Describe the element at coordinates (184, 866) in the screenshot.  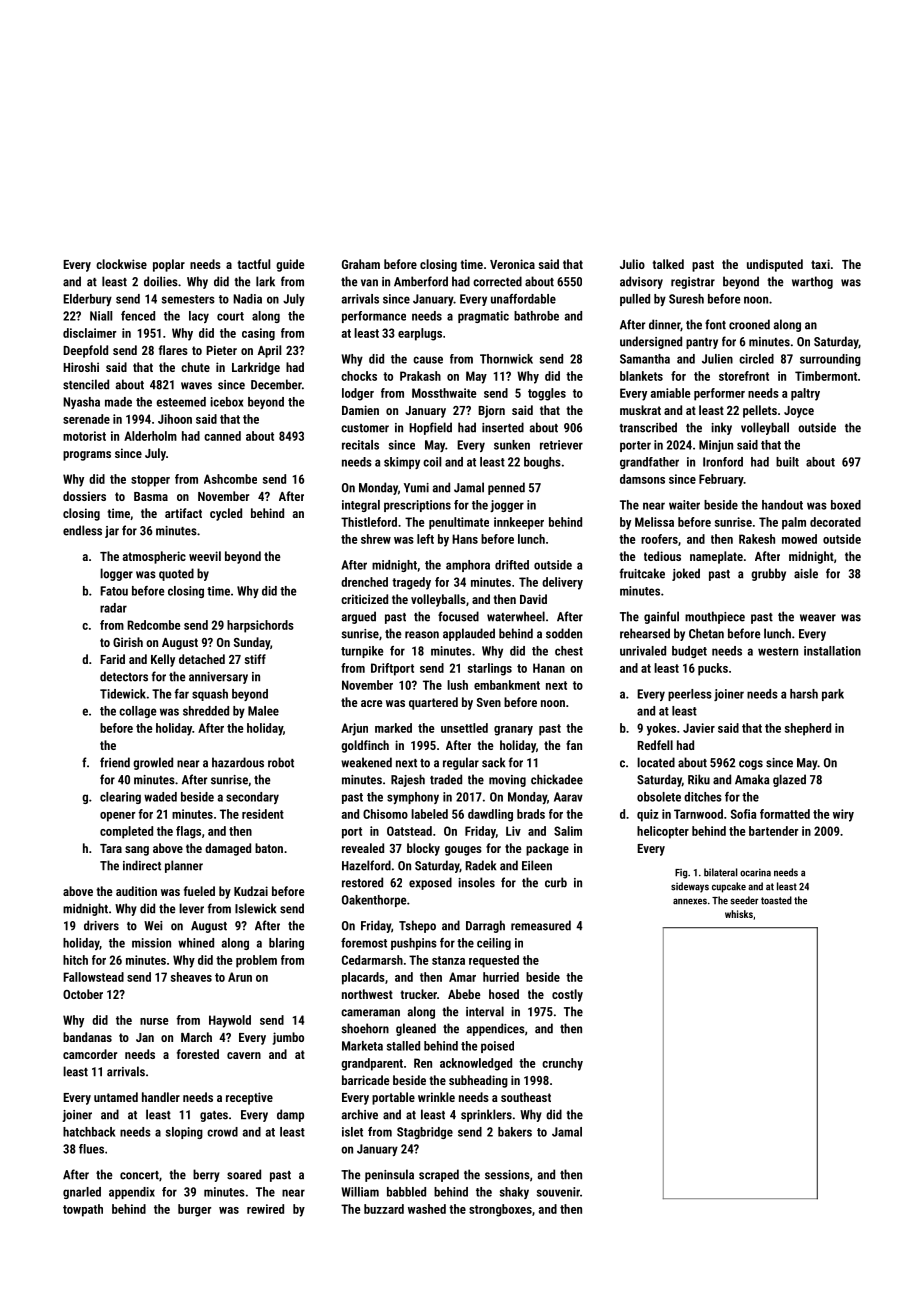
I see `planner` at that location.
